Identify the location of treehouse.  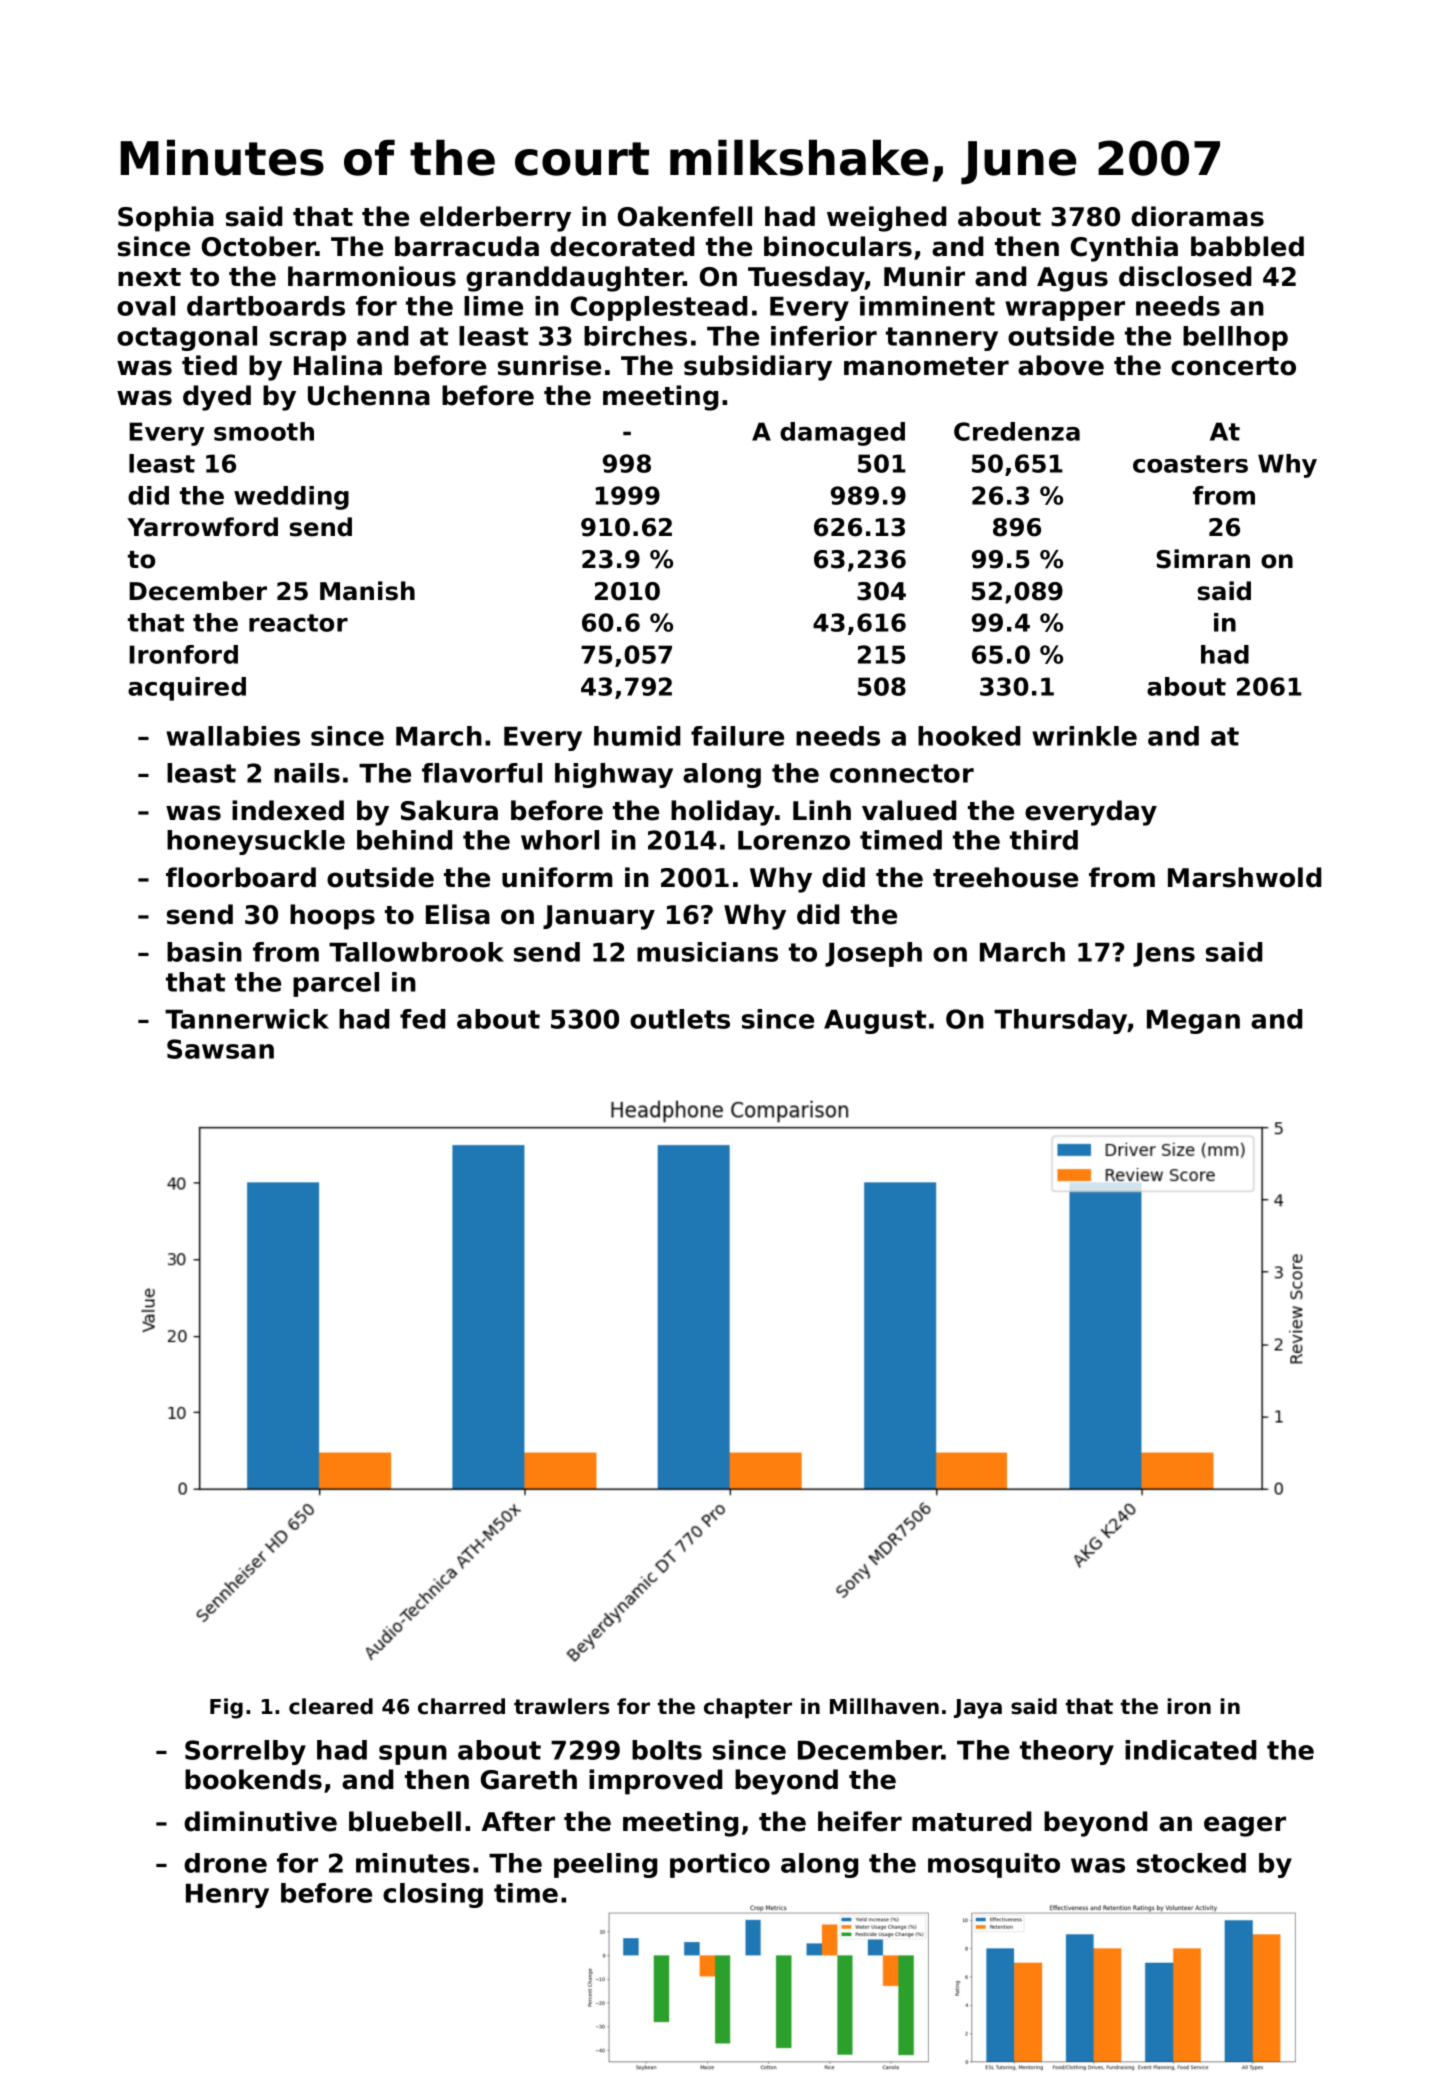
(1005, 877).
